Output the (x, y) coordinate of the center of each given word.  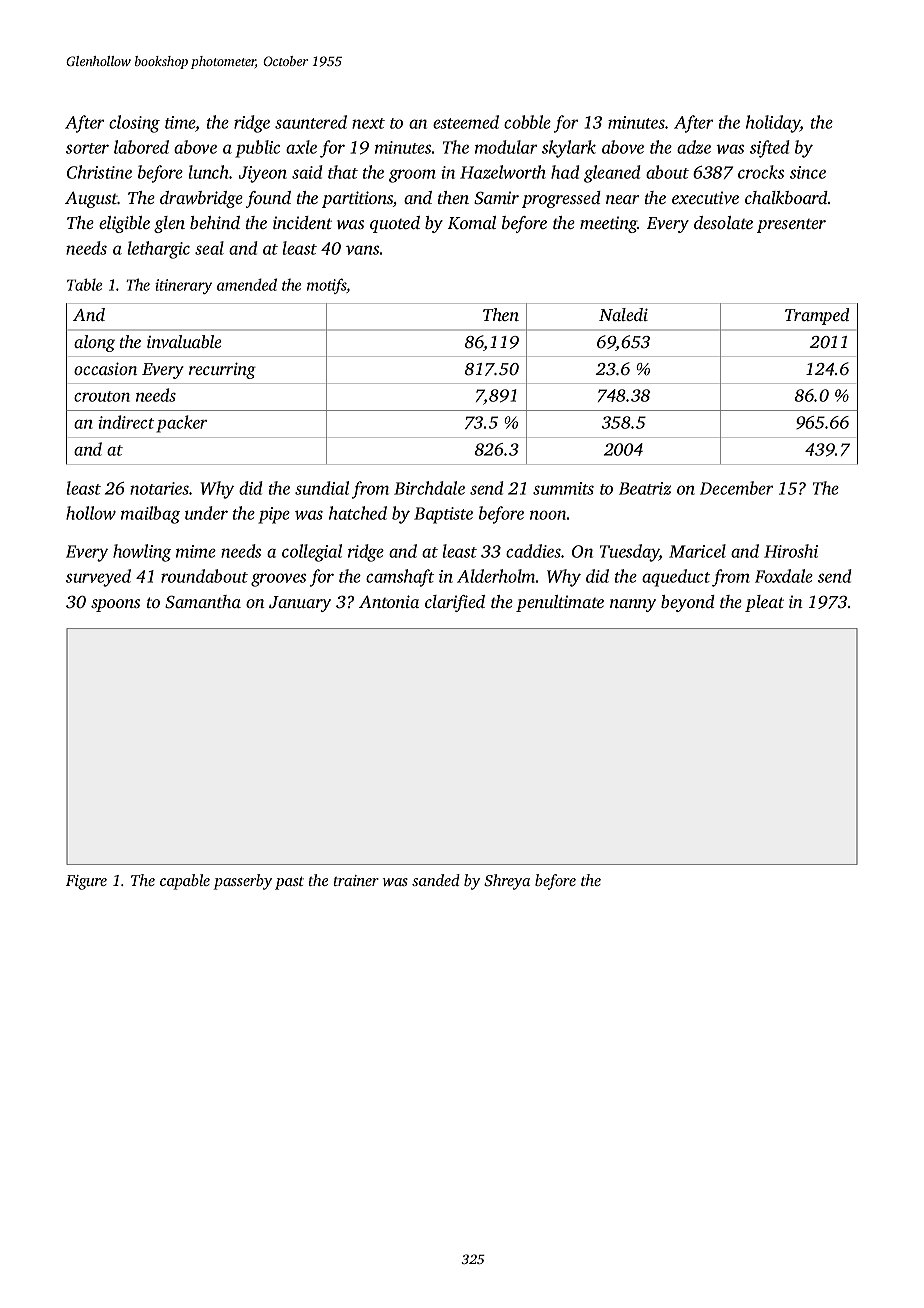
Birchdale (429, 488)
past (289, 883)
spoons (115, 605)
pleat (764, 603)
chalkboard (786, 197)
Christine (99, 172)
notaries (159, 488)
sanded (436, 880)
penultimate (560, 603)
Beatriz (645, 488)
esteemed (466, 122)
